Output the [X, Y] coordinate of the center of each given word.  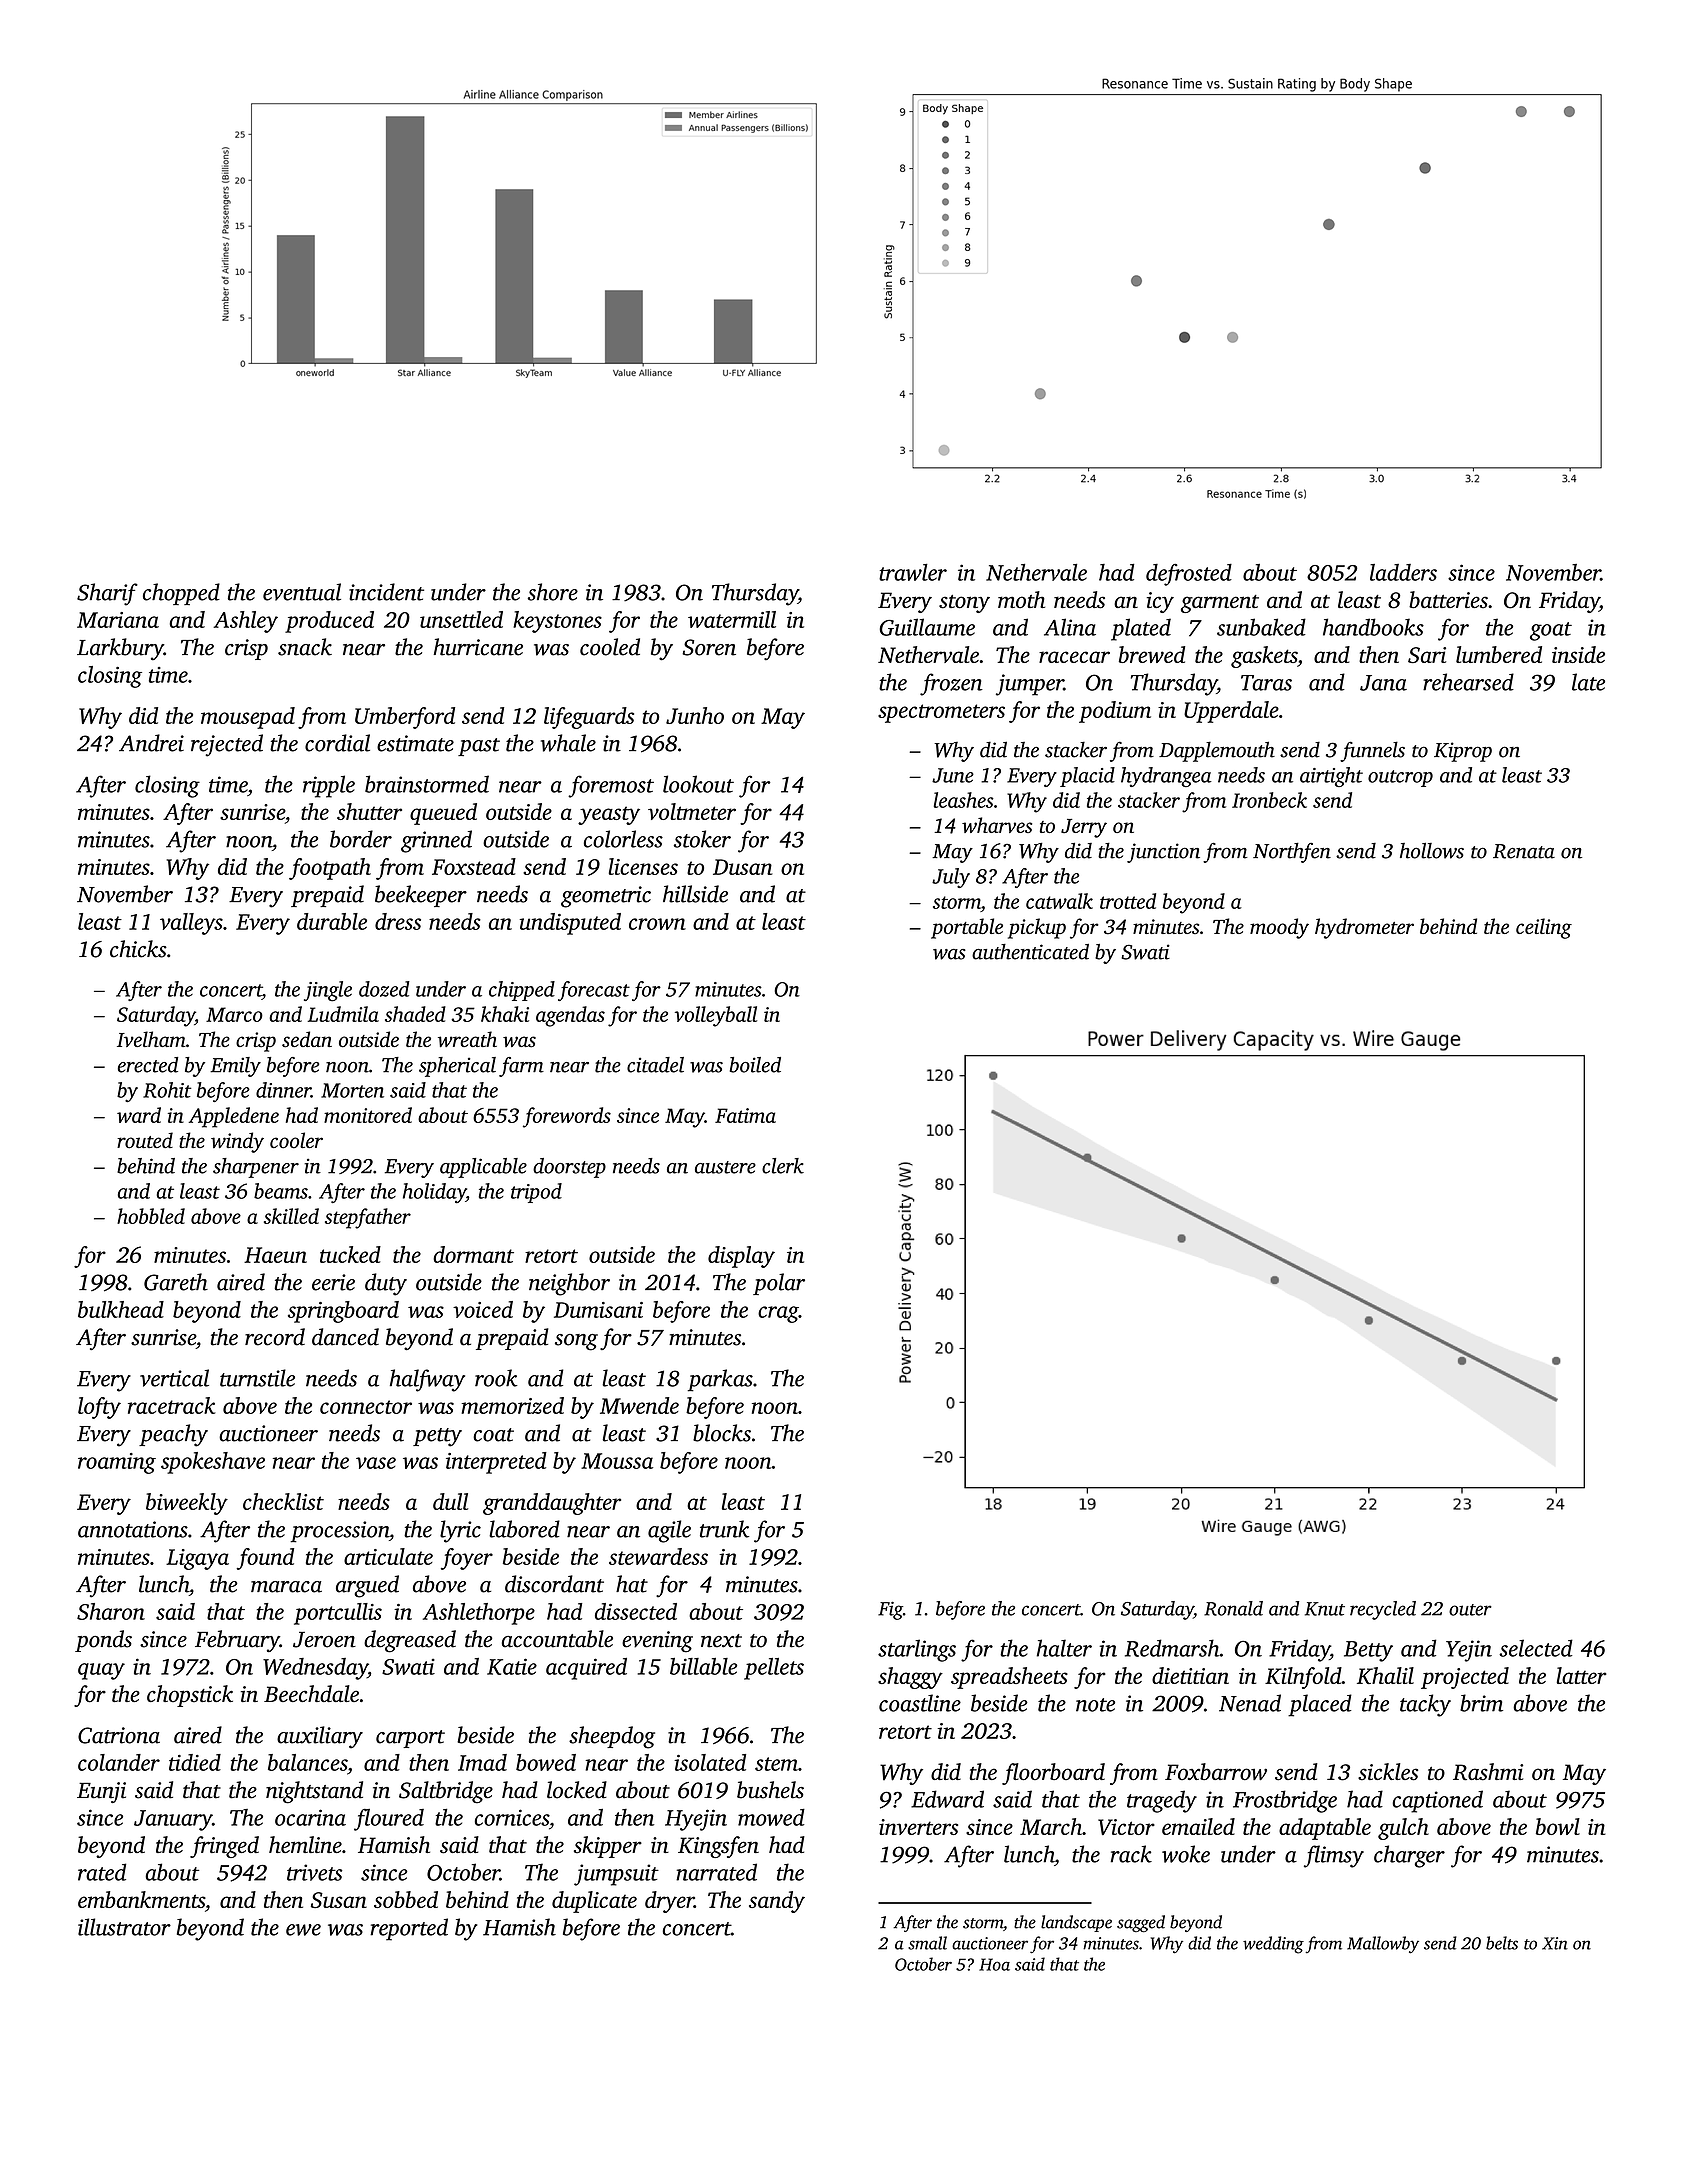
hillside [695, 894]
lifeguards [589, 718]
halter [1064, 1648]
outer [1470, 1610]
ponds [103, 1641]
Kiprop [1463, 752]
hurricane [478, 647]
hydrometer [1364, 928]
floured [389, 1820]
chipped [522, 991]
